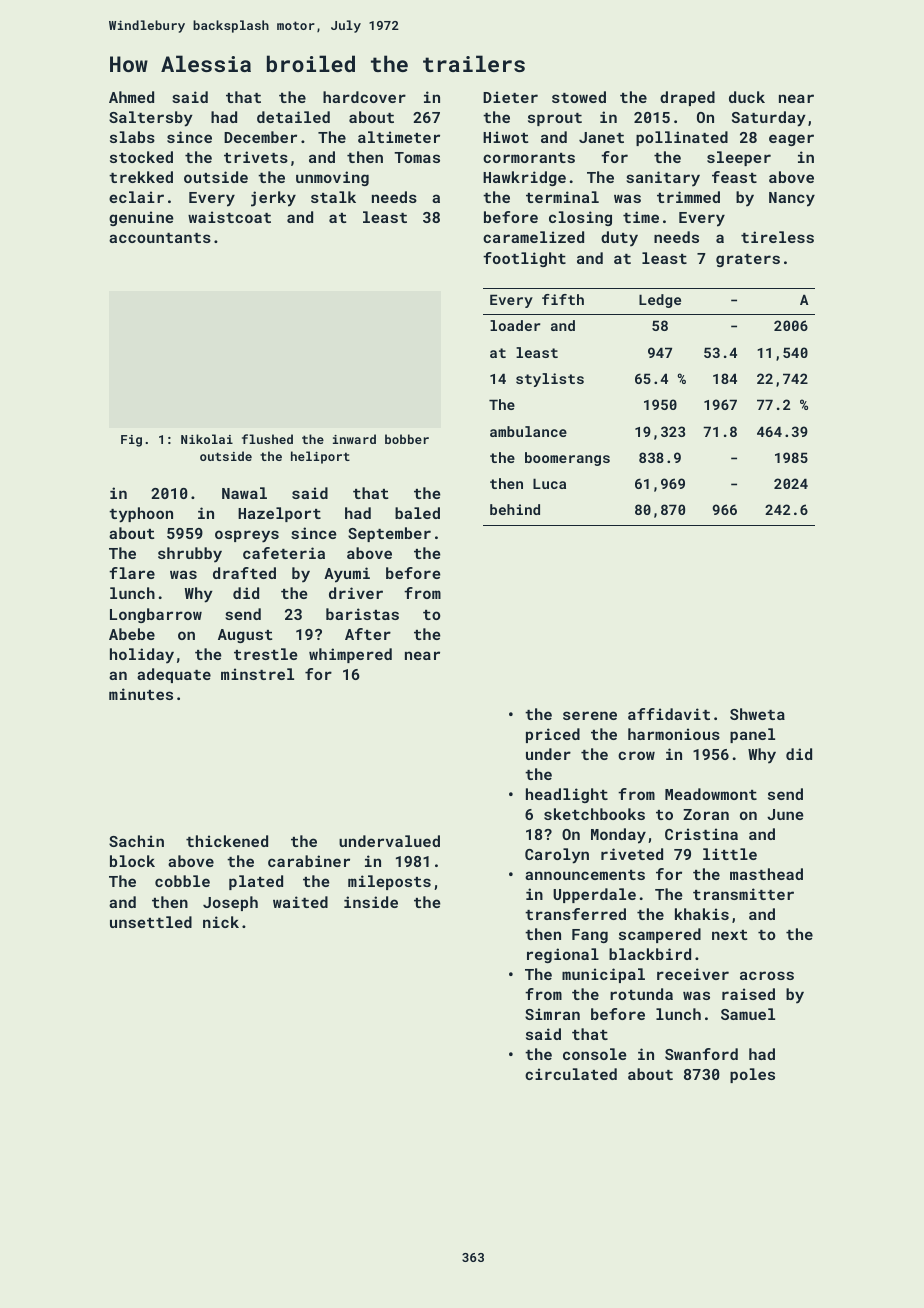 Image resolution: width=924 pixels, height=1308 pixels. What do you see at coordinates (660, 301) in the document?
I see `Ledge` at bounding box center [660, 301].
